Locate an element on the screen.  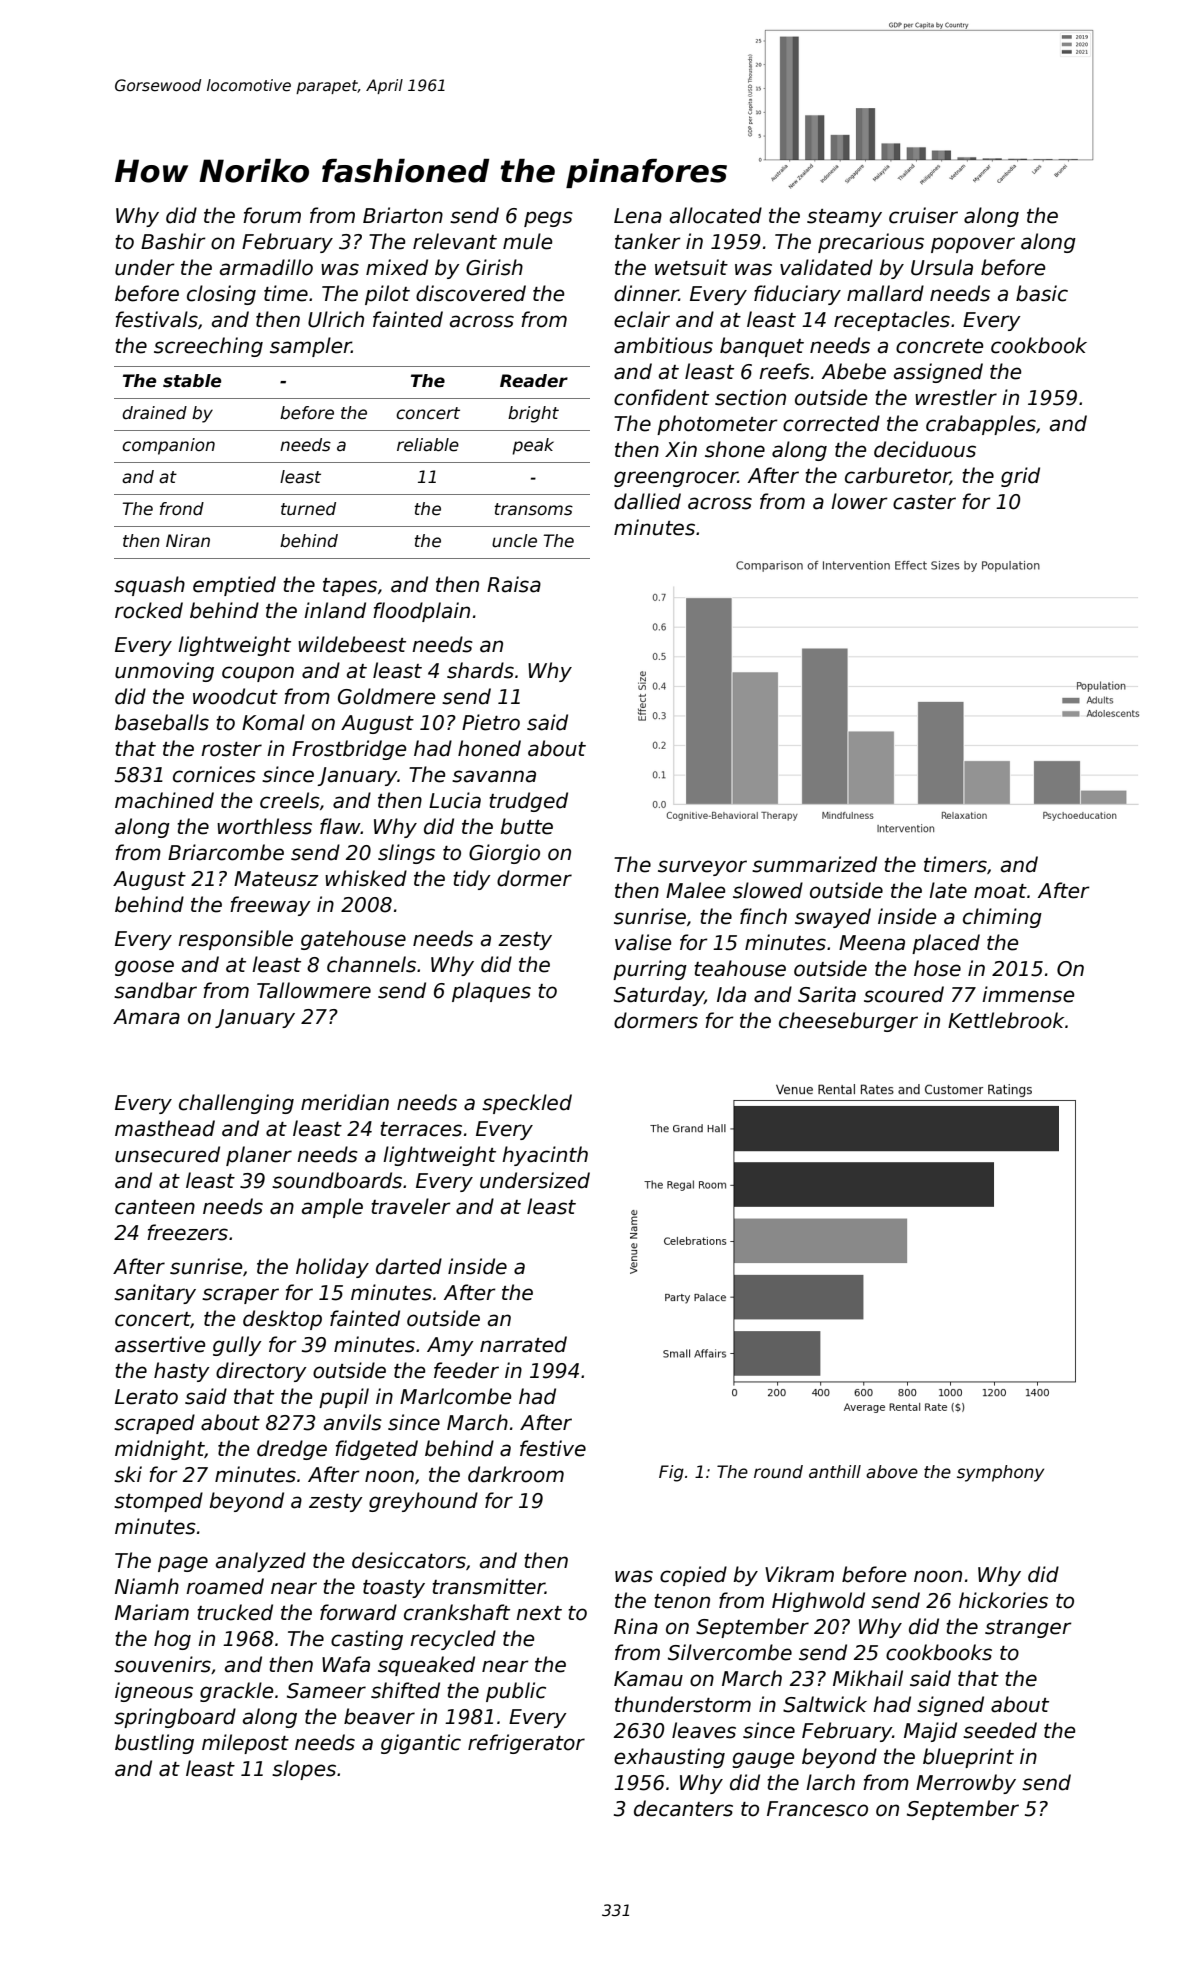
pegs is located at coordinates (548, 219).
